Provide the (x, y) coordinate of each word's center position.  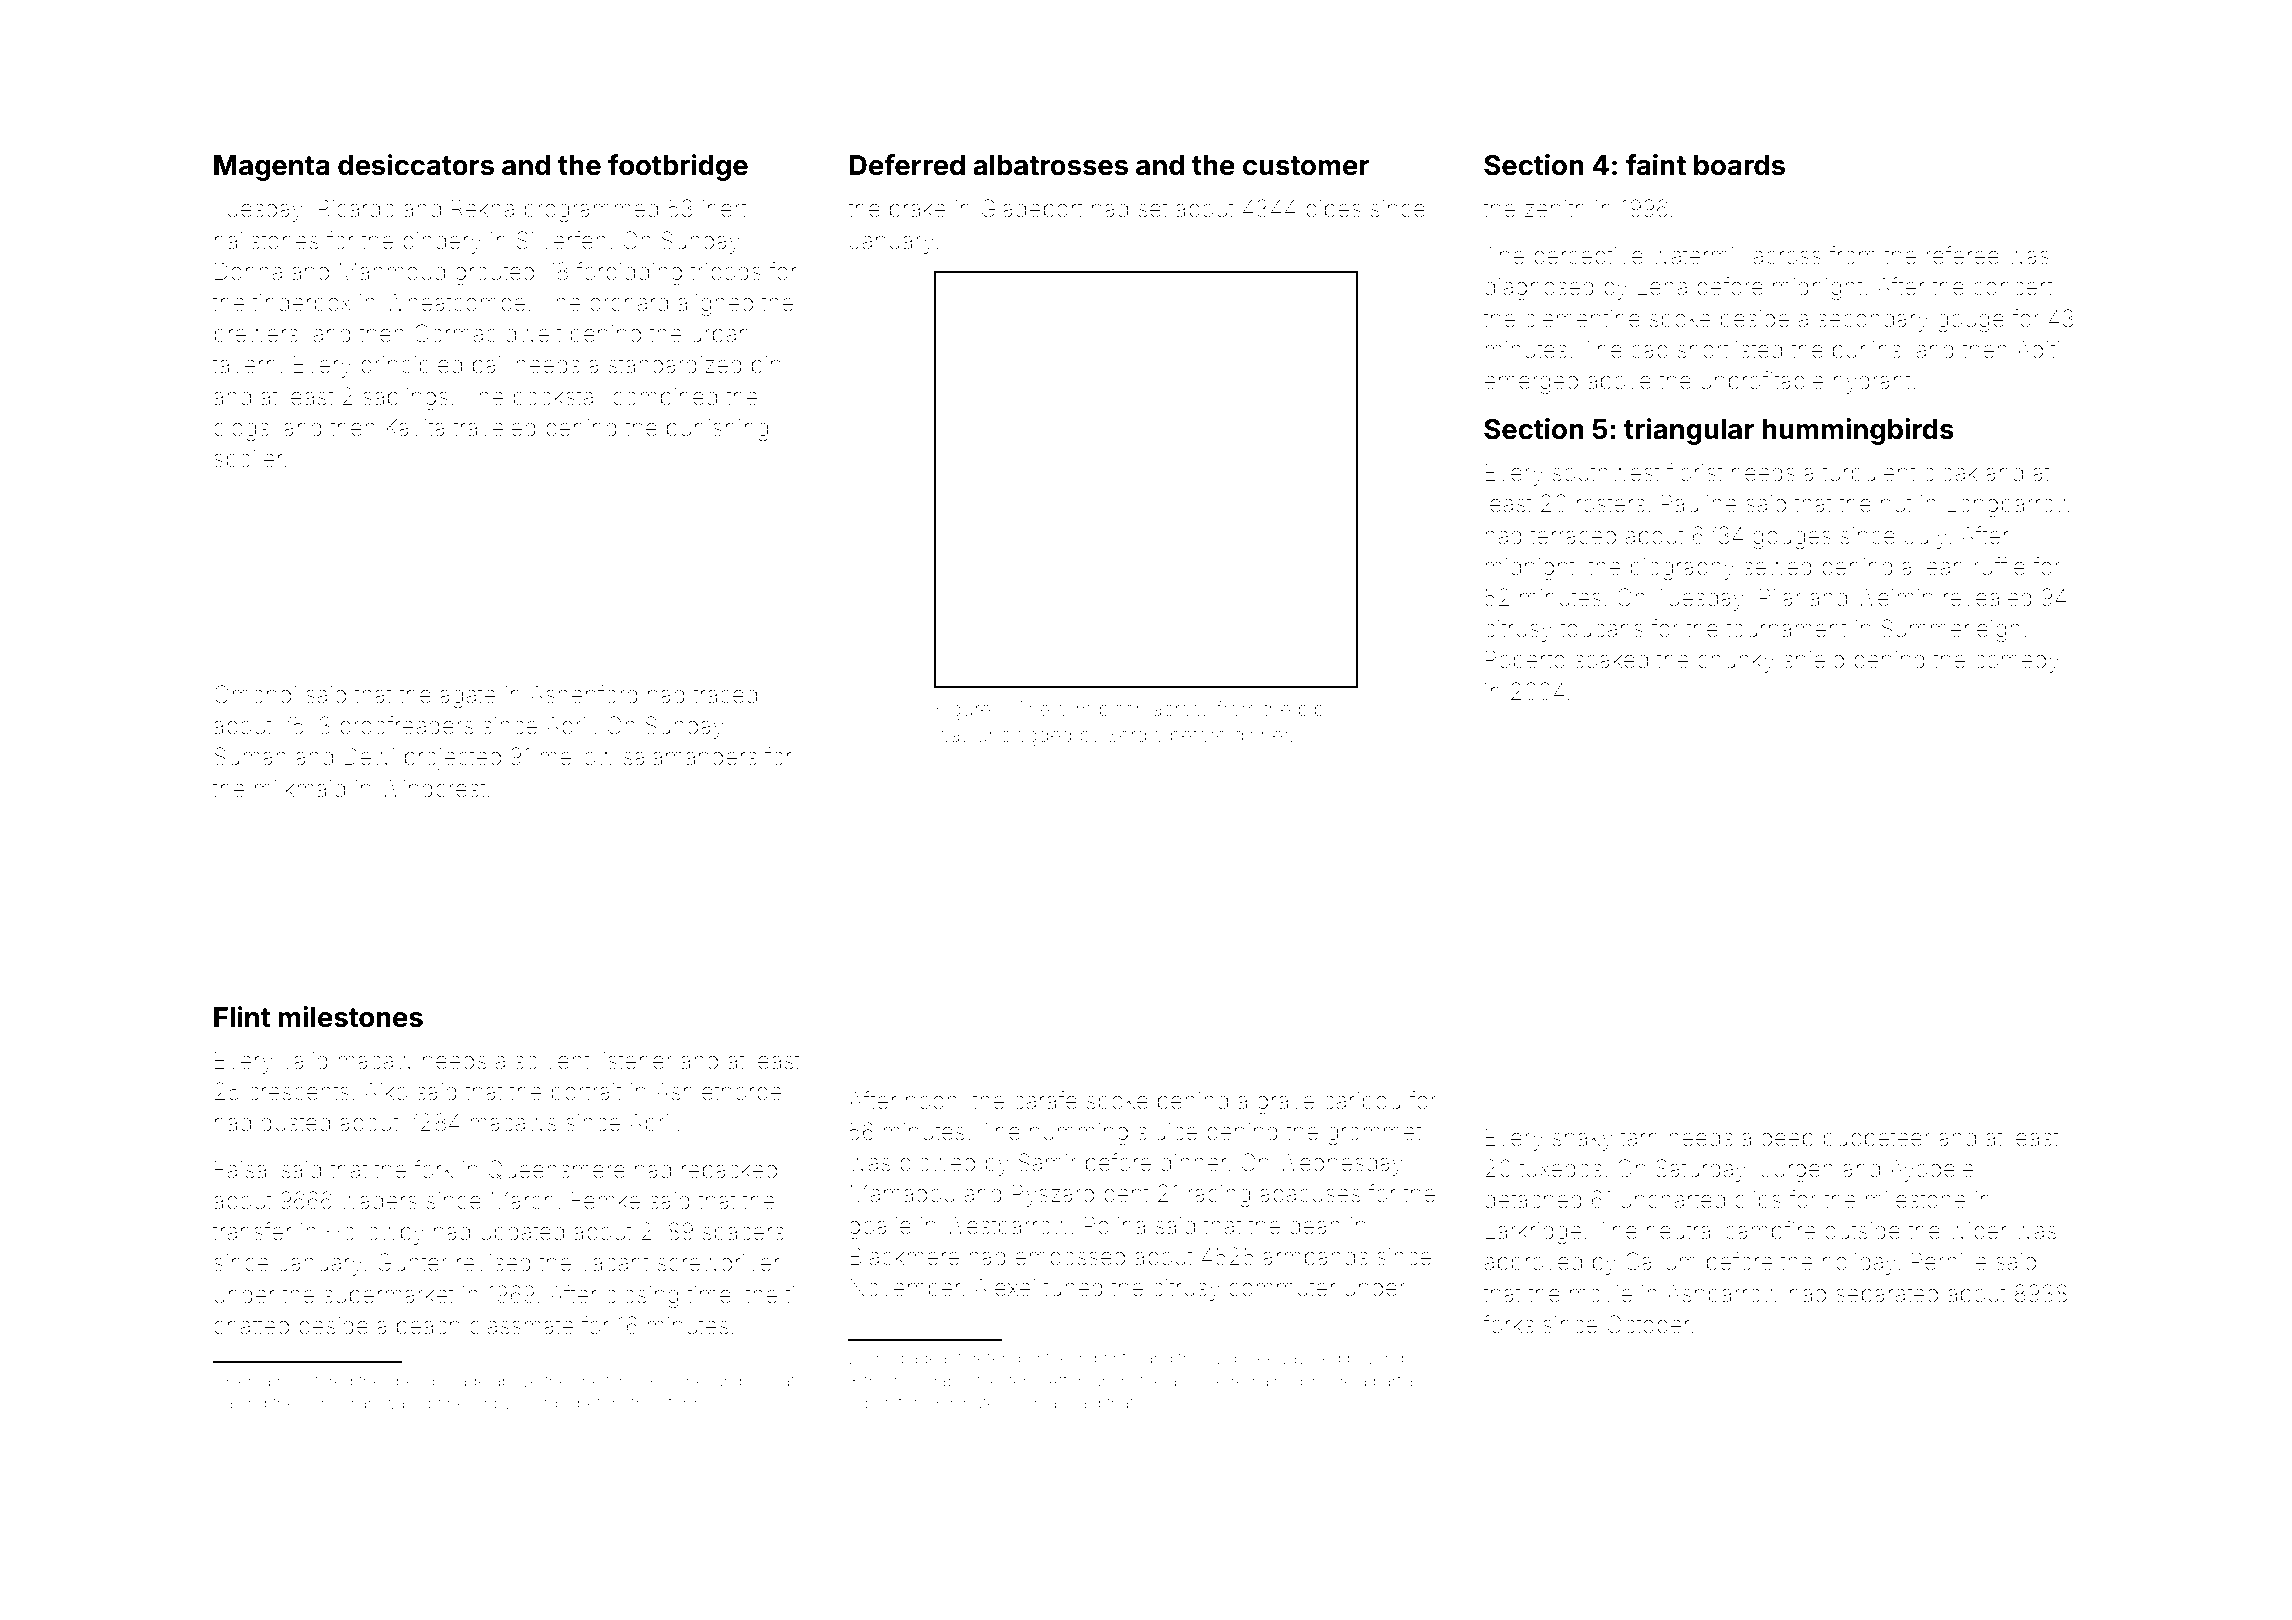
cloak (1950, 473)
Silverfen (561, 240)
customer (1306, 166)
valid (305, 1061)
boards (1739, 165)
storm (681, 1404)
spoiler (248, 461)
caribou (1362, 1101)
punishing (717, 430)
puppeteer (1877, 1140)
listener (635, 1061)
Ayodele (1932, 1170)
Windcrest (432, 789)
